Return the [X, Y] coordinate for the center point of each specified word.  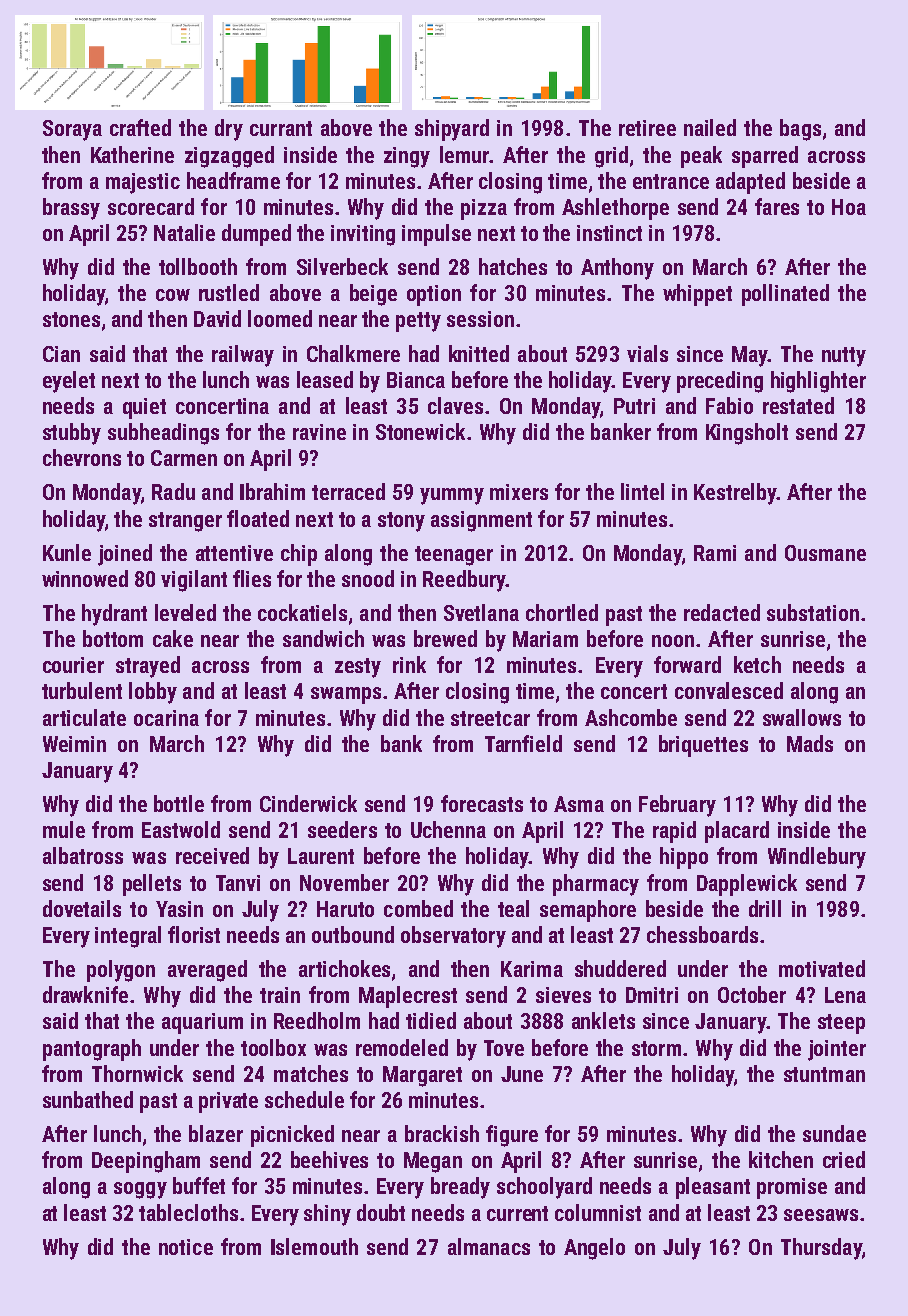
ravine [319, 432]
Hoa [849, 207]
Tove [504, 1048]
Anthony [617, 269]
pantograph [92, 1050]
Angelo [594, 1249]
